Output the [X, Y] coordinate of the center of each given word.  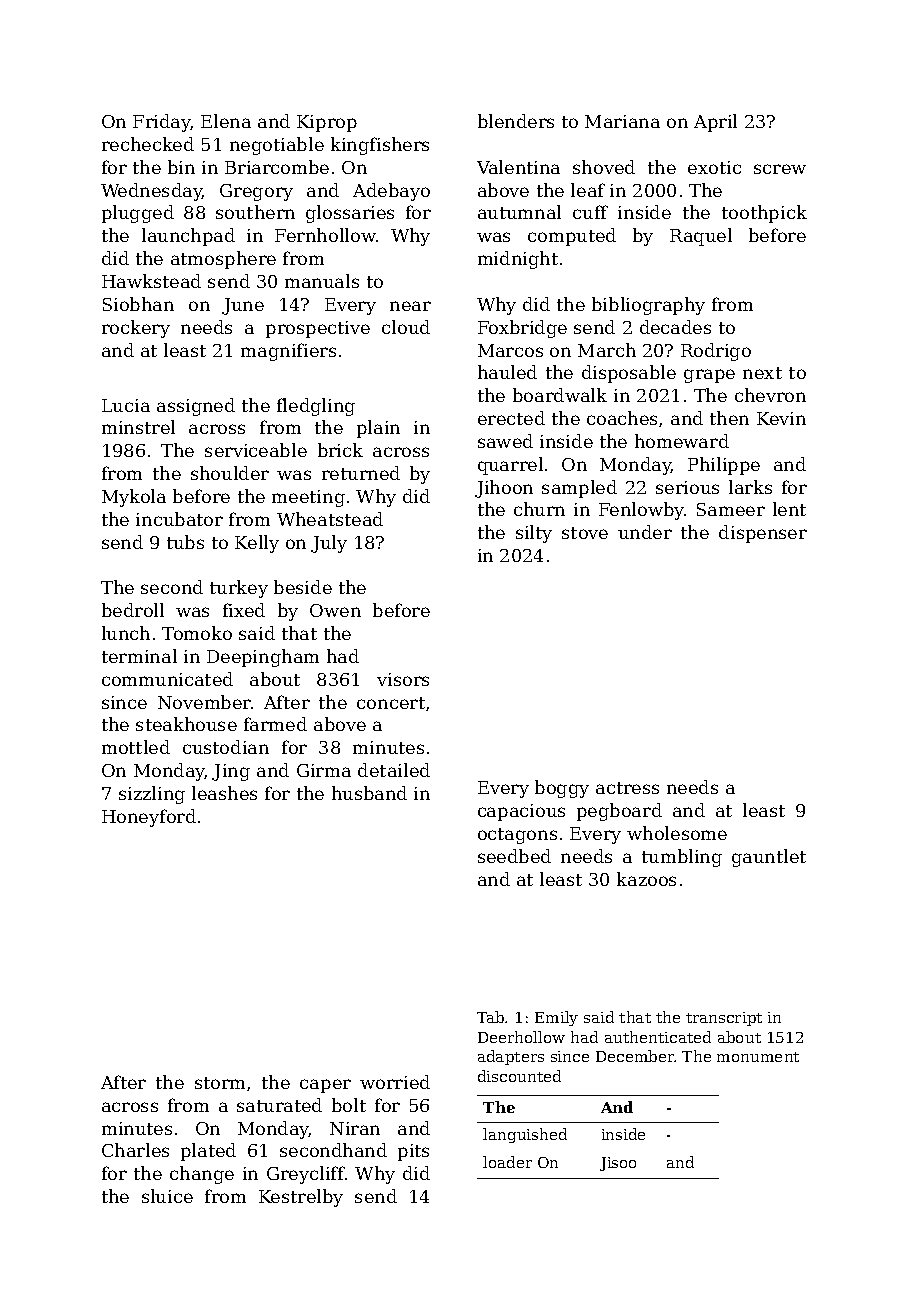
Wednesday [151, 192]
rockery [136, 329]
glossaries [350, 214]
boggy [562, 789]
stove [585, 533]
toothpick [764, 214]
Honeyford [149, 818]
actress [627, 788]
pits [413, 1152]
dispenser [763, 534]
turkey [239, 589]
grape [709, 376]
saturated [279, 1105]
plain [378, 429]
